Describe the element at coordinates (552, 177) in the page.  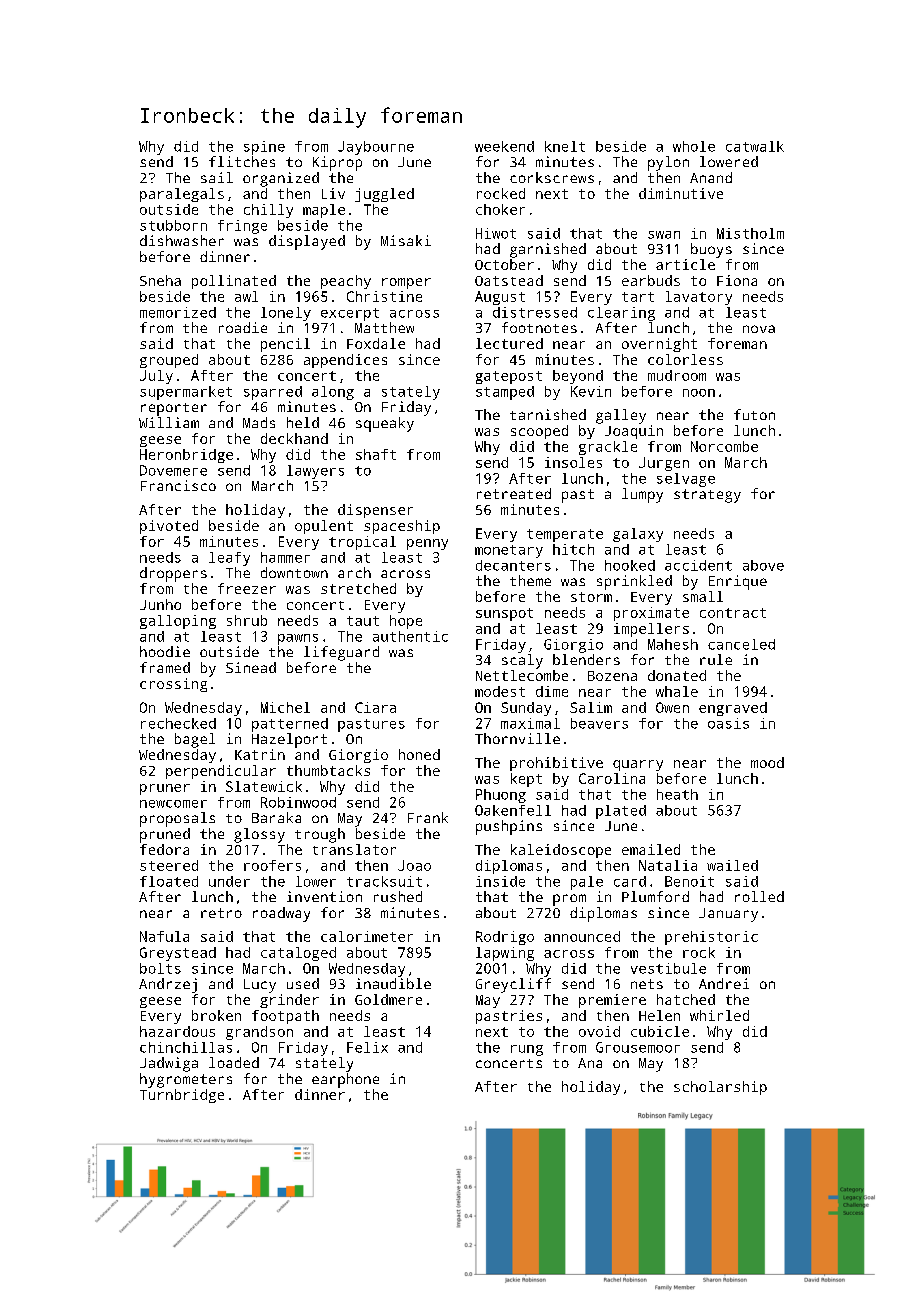
I see `corkscrews` at that location.
